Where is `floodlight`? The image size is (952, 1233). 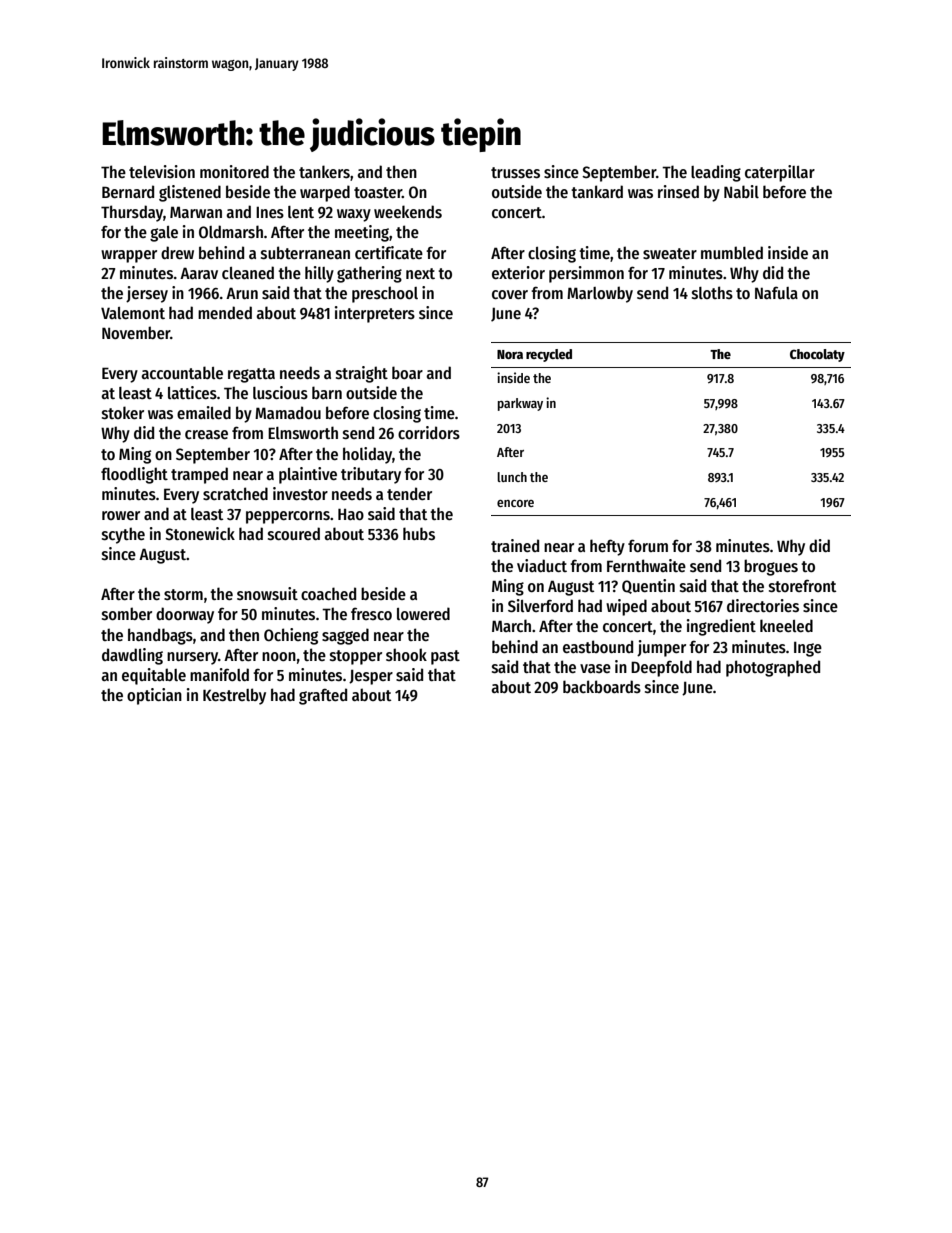 floodlight is located at coordinates (134, 475).
